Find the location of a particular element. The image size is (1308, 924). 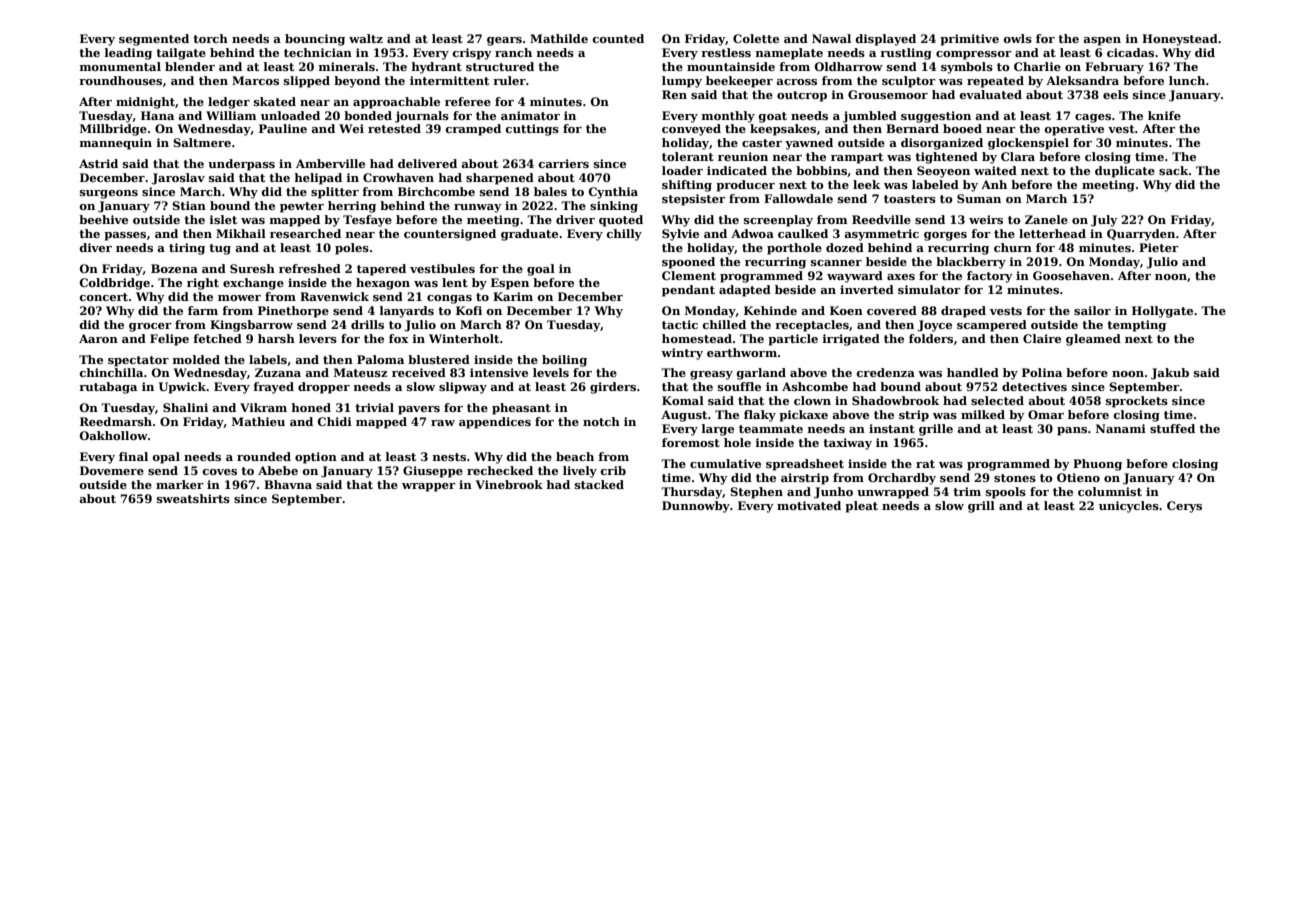

gorges is located at coordinates (945, 236).
